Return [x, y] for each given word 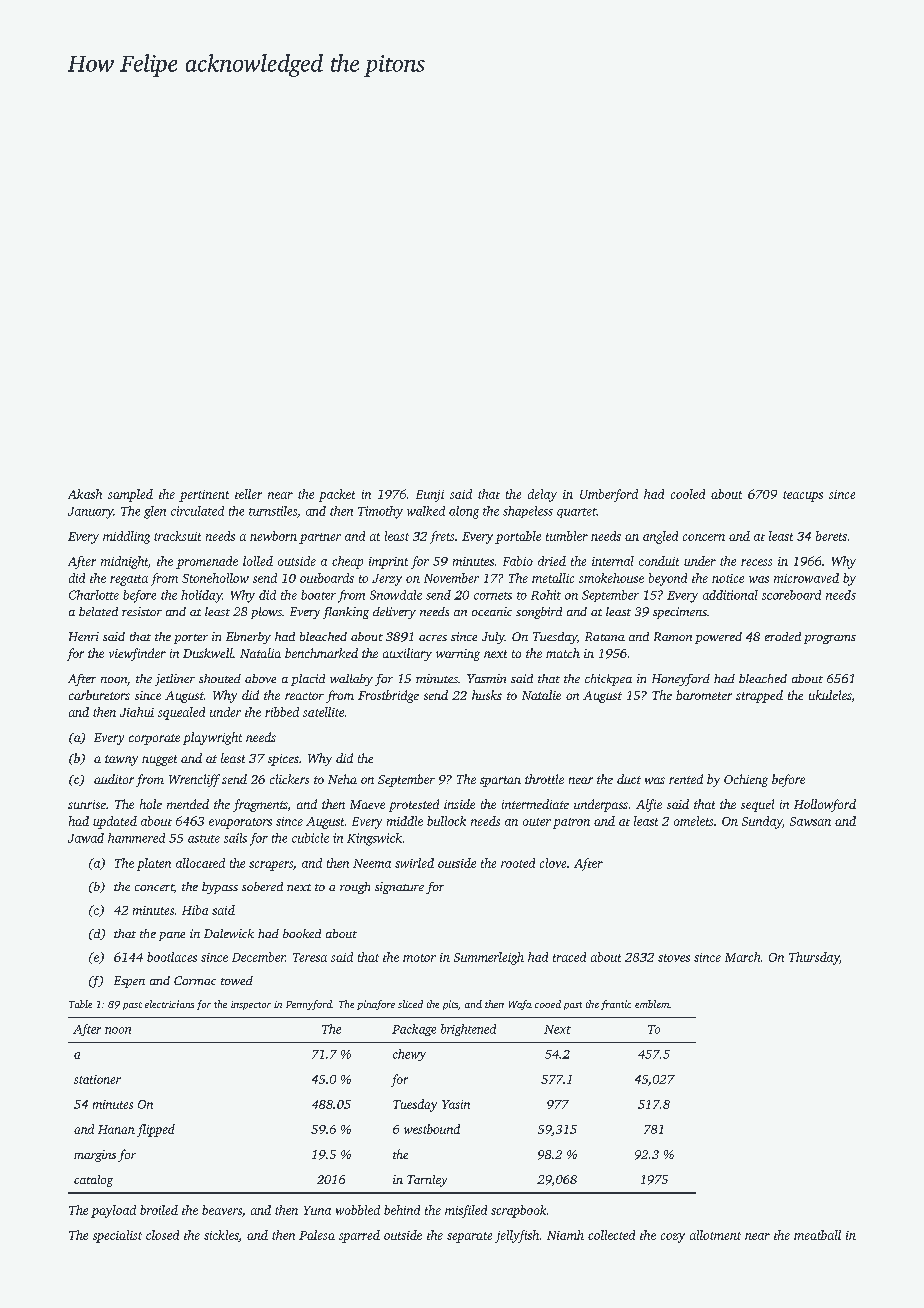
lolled [258, 561]
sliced [410, 1004]
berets [831, 536]
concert [154, 887]
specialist [117, 1236]
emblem [652, 1004]
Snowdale [396, 595]
